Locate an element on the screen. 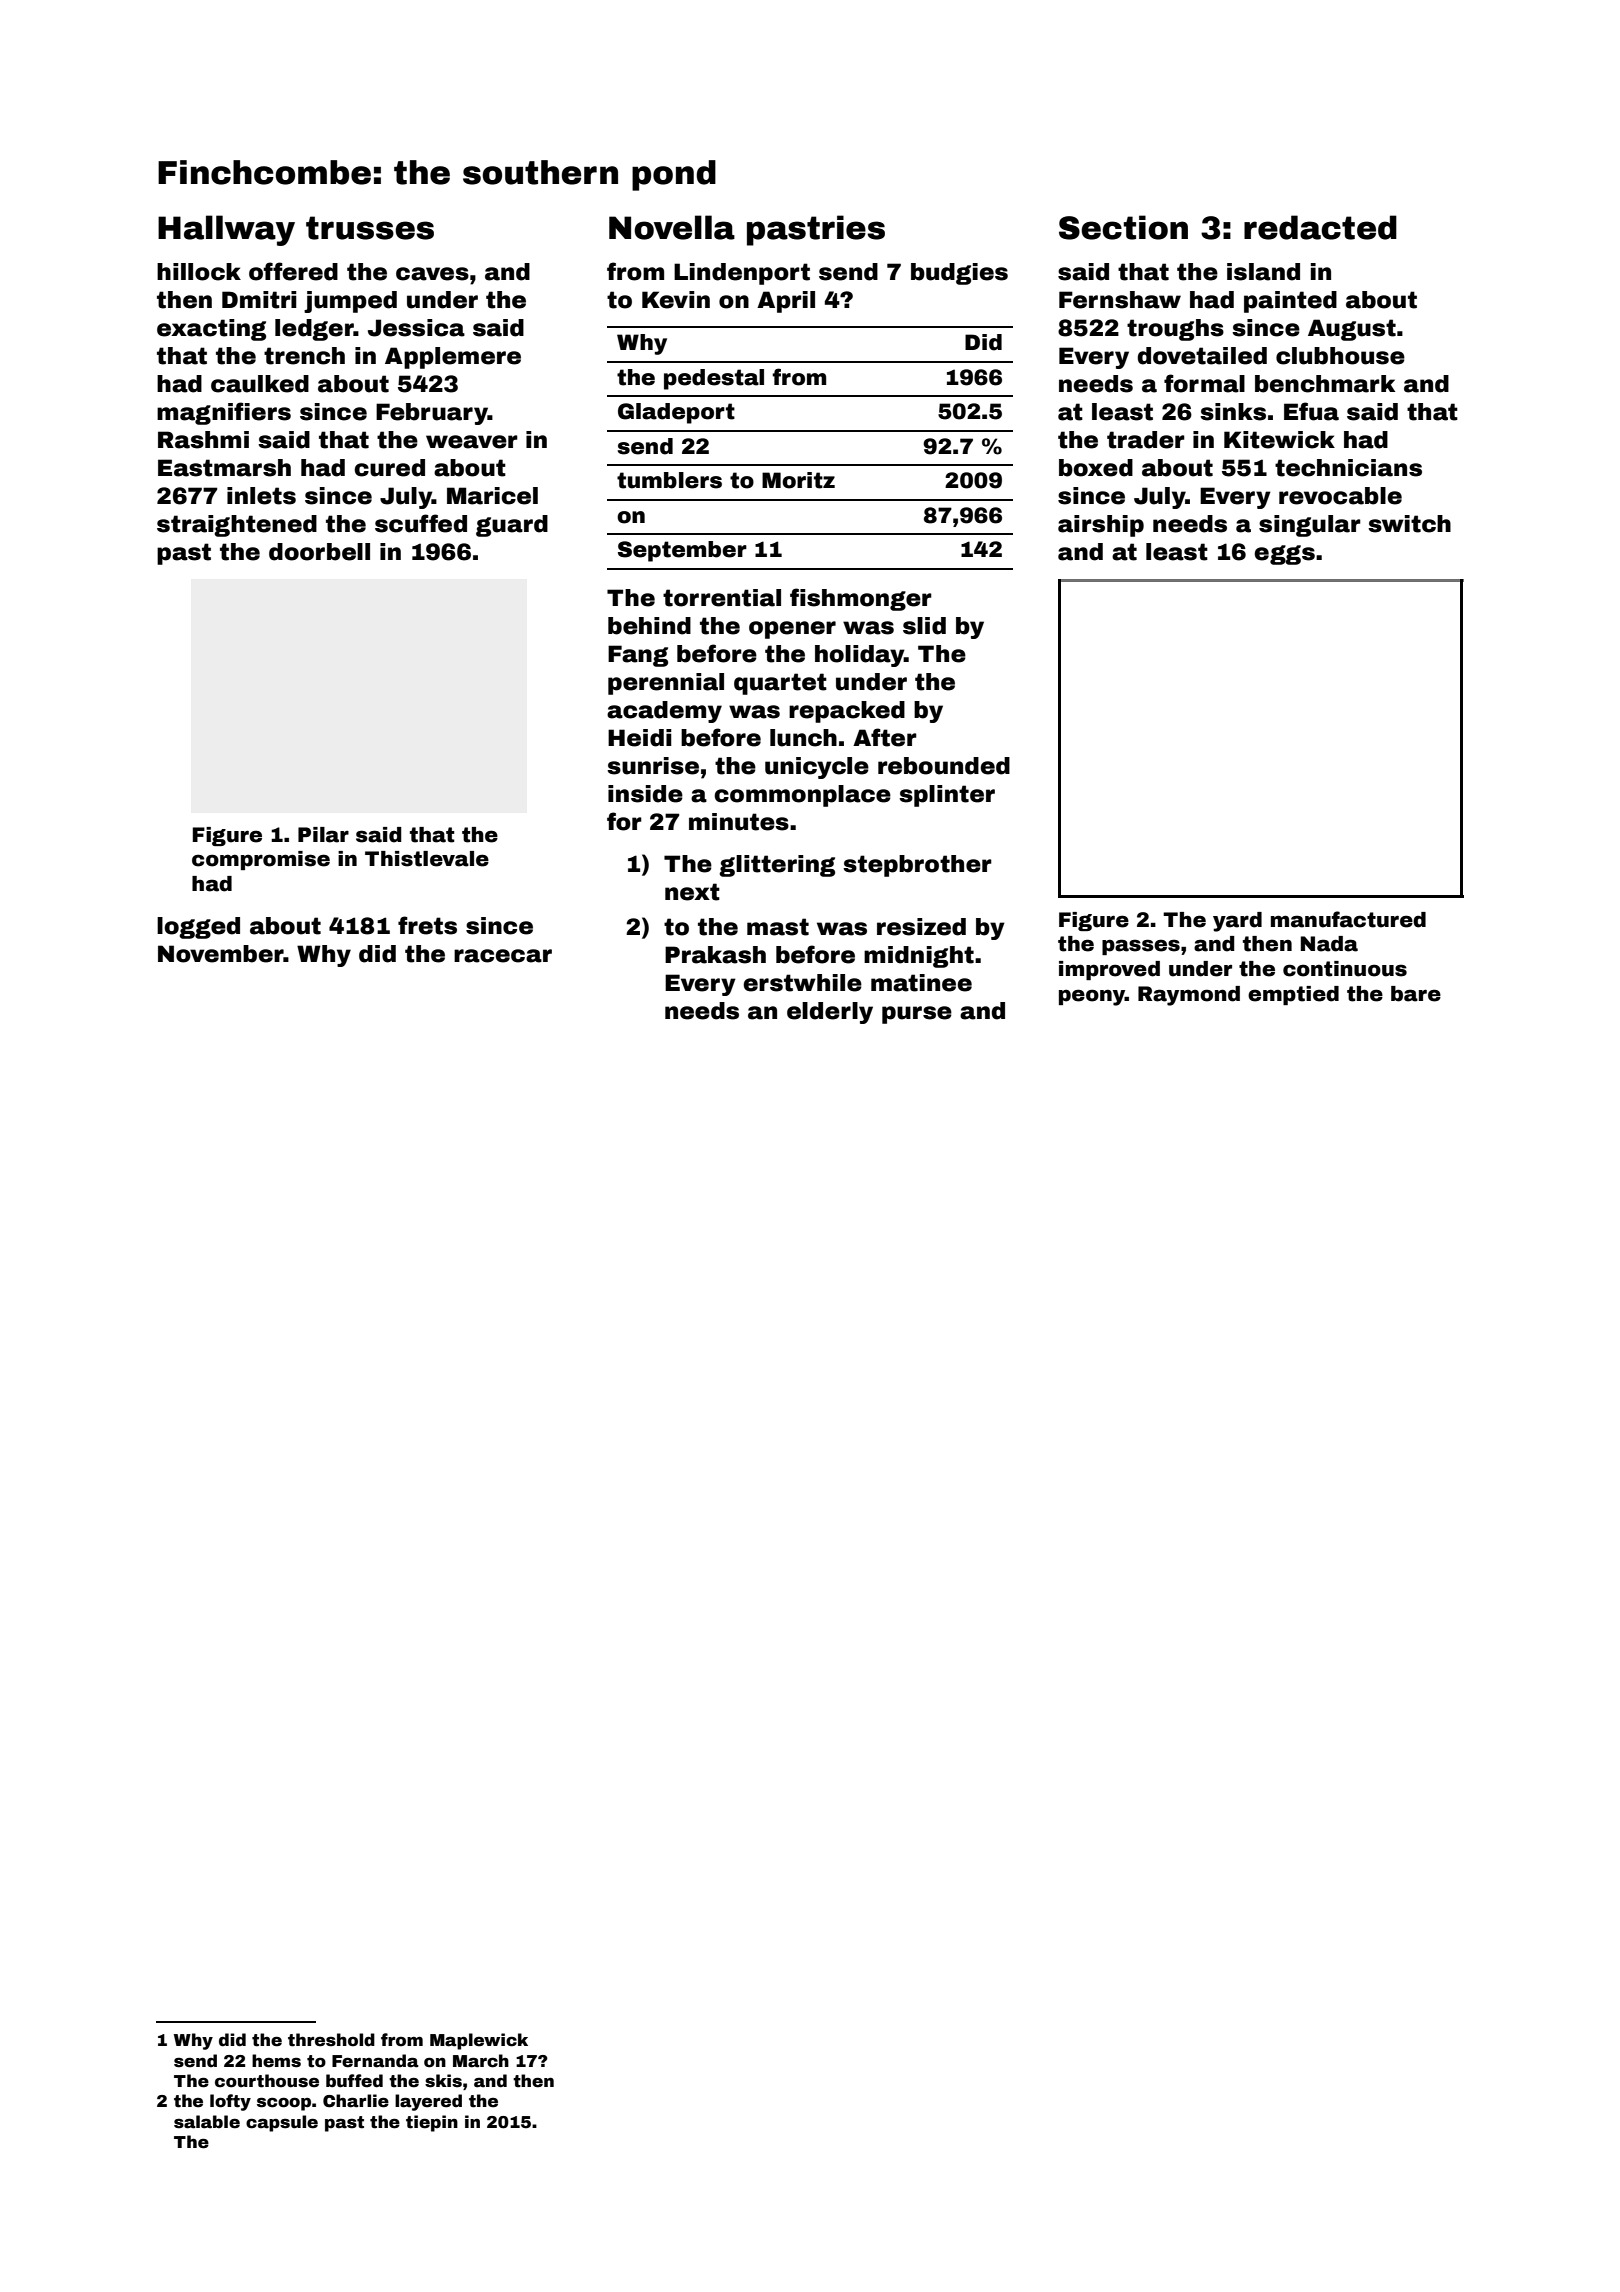 The height and width of the screenshot is (2292, 1620). doorbell is located at coordinates (319, 552).
